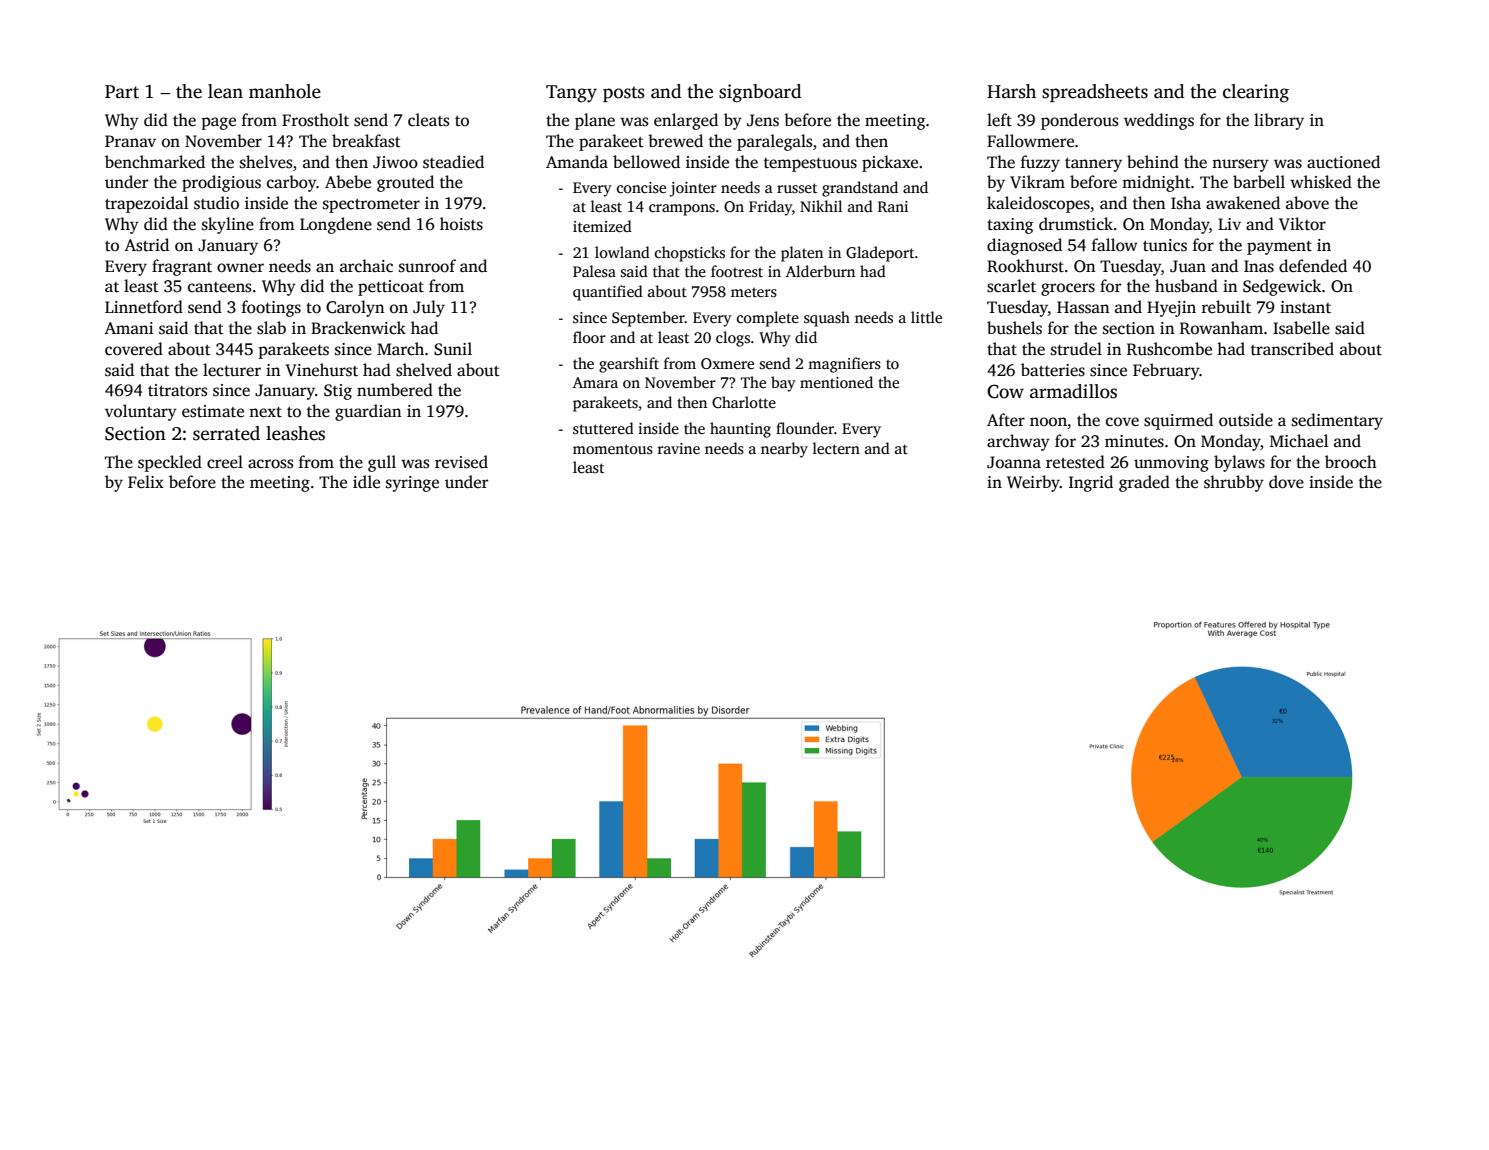 This page has width=1489, height=1150. Describe the element at coordinates (1256, 93) in the page. I see `clearing` at that location.
